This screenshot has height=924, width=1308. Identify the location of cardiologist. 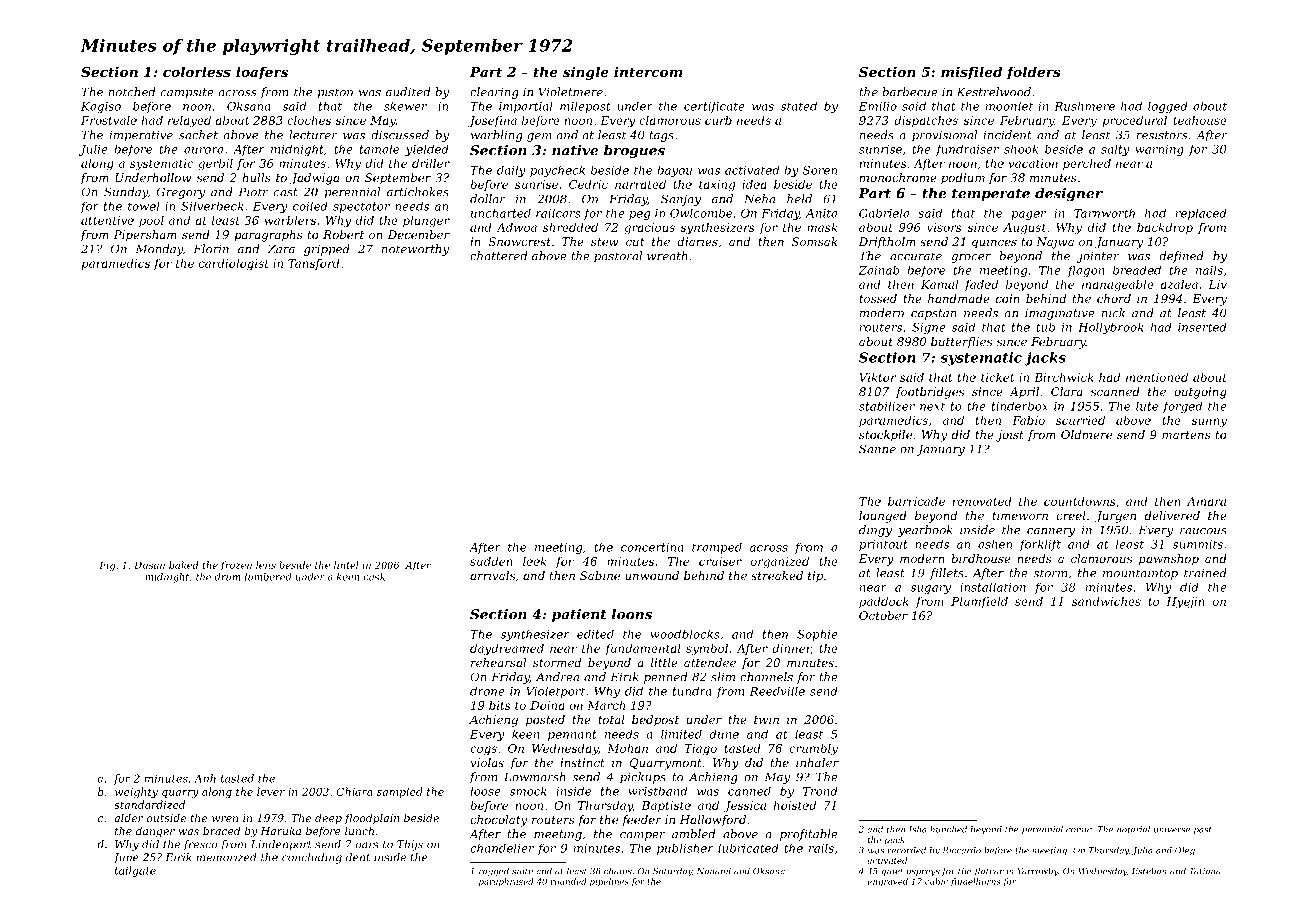
(234, 265).
